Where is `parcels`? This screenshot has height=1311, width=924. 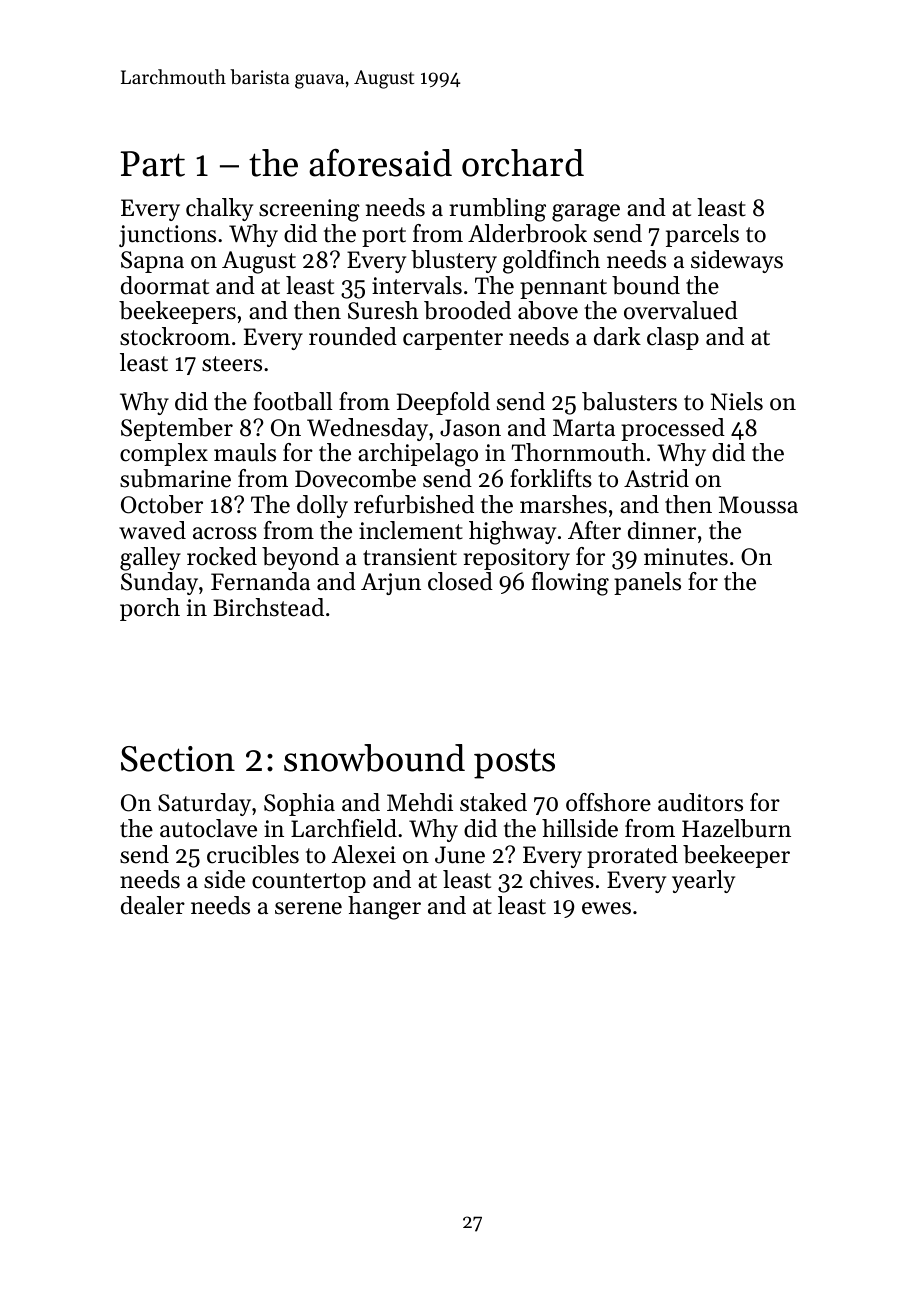
parcels is located at coordinates (702, 235).
